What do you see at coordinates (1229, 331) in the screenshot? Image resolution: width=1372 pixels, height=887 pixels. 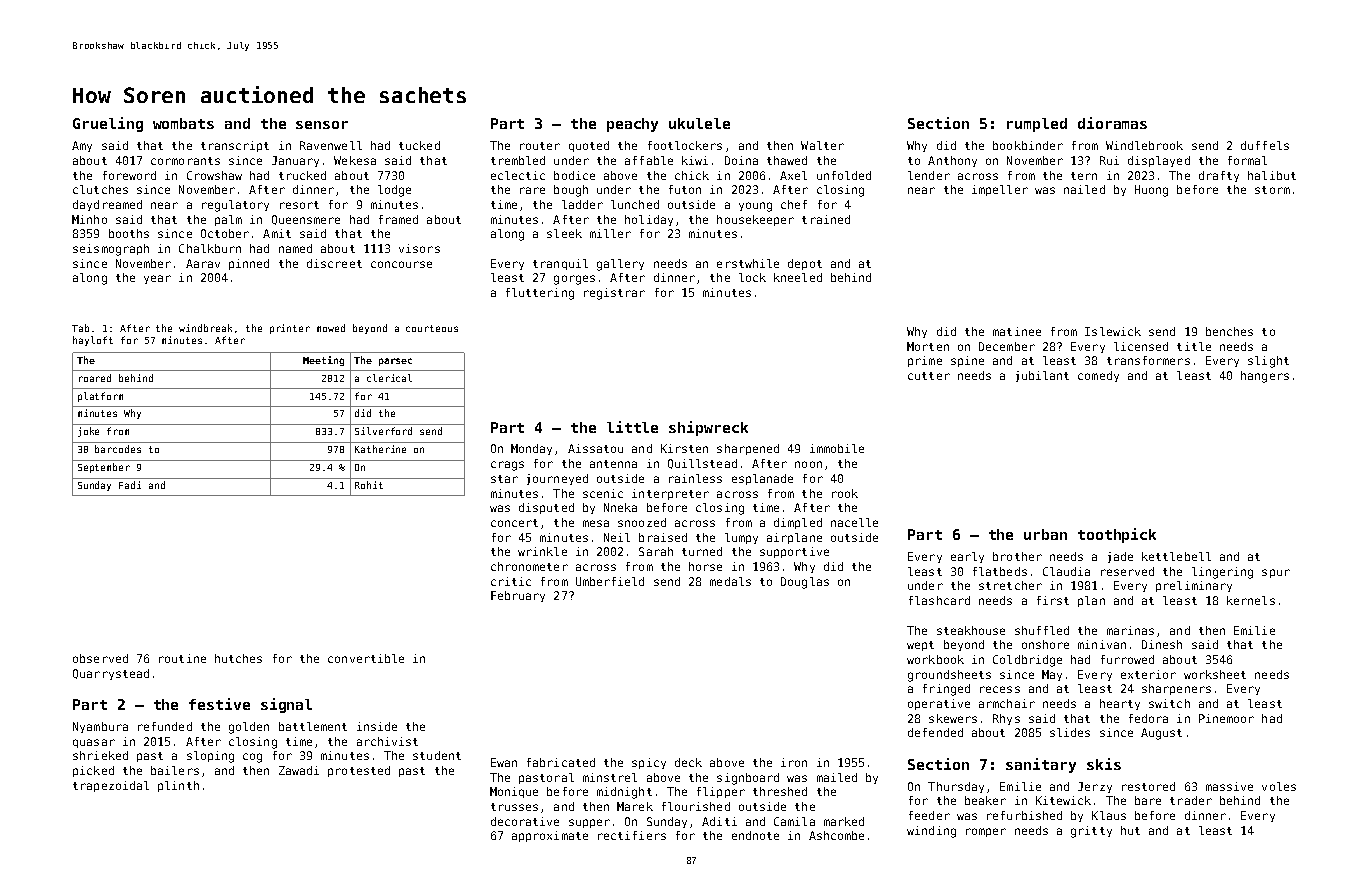 I see `benches` at bounding box center [1229, 331].
